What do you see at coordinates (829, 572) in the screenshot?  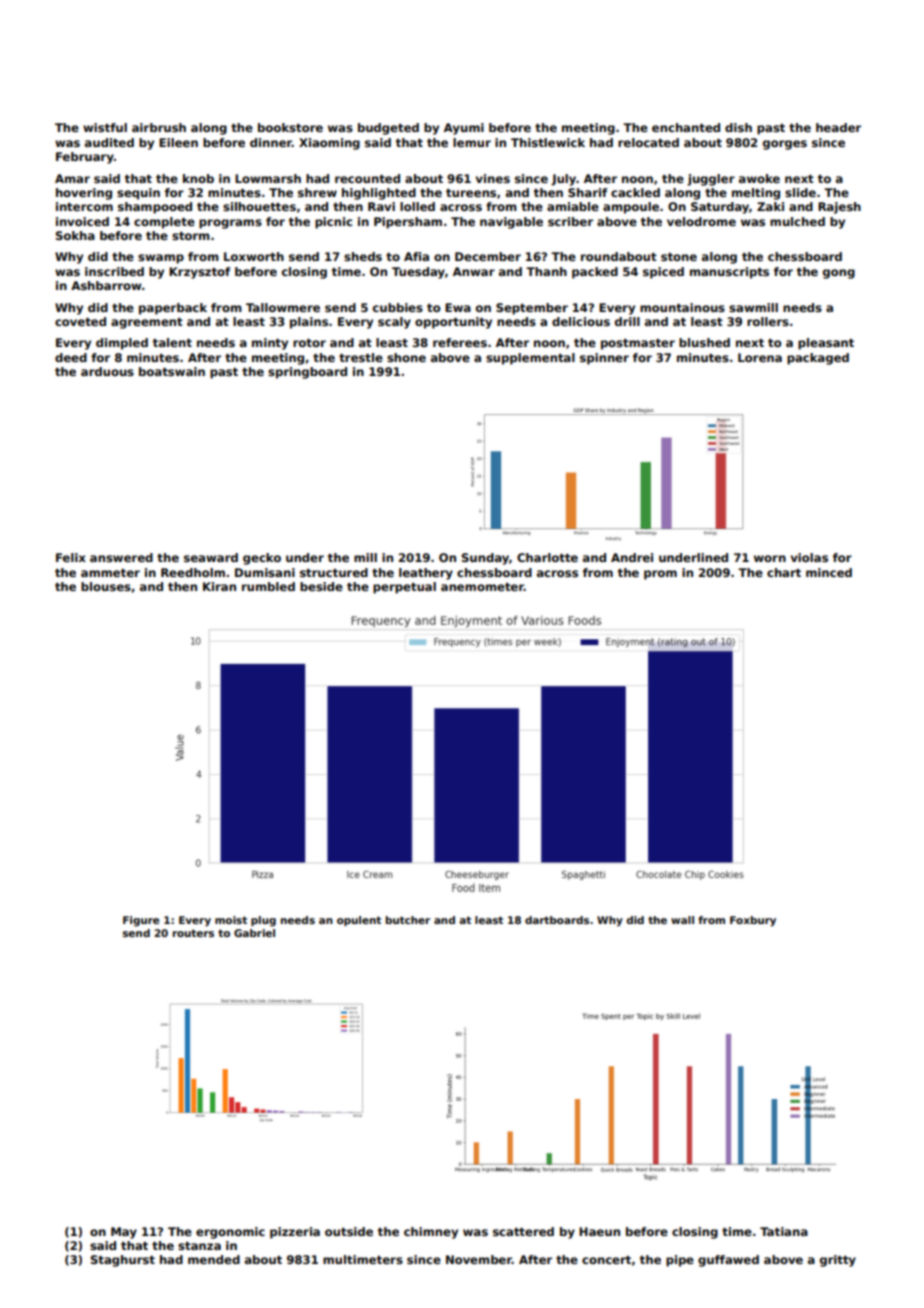 I see `minced` at bounding box center [829, 572].
